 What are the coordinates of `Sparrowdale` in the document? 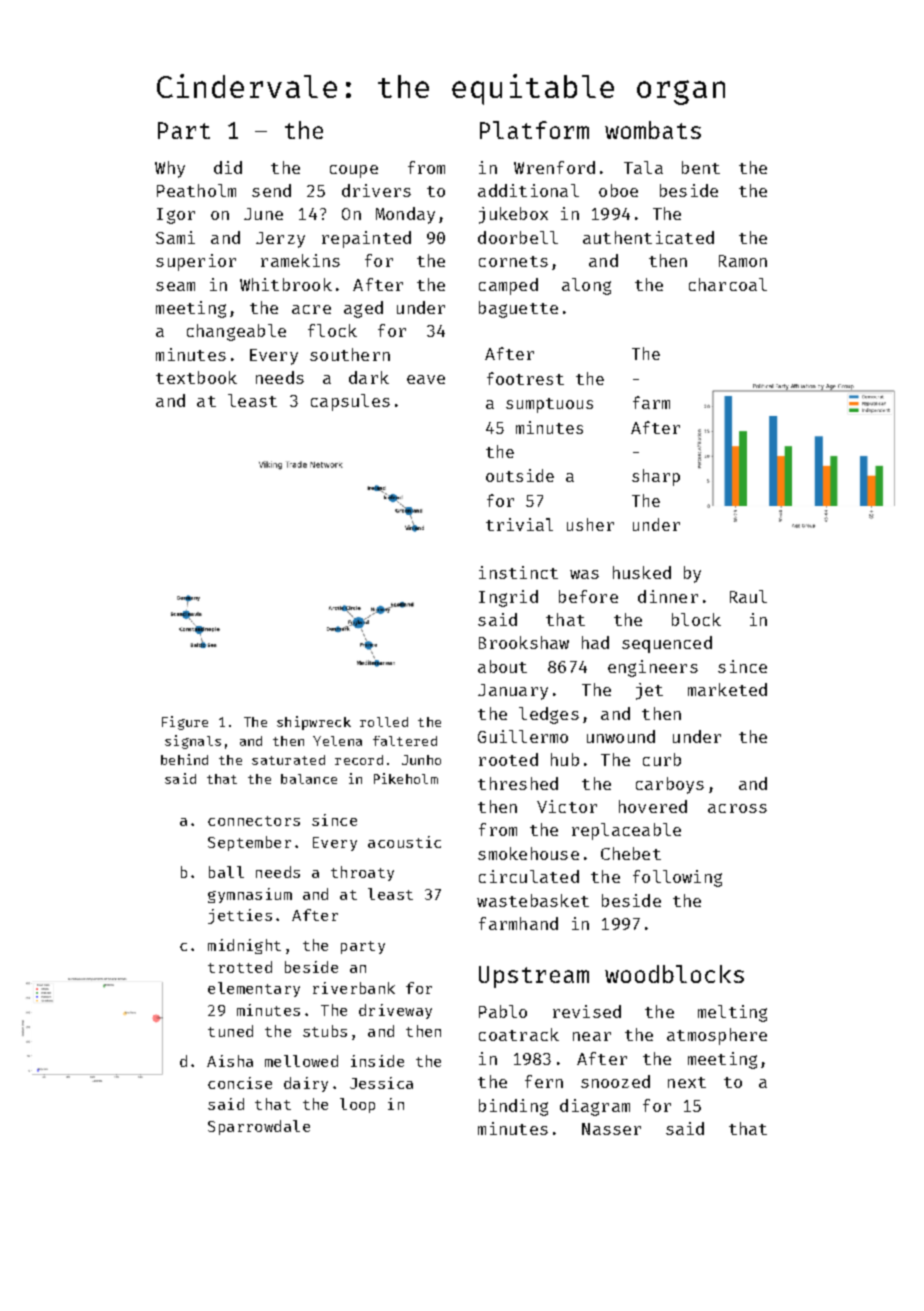 It's located at (259, 1127).
